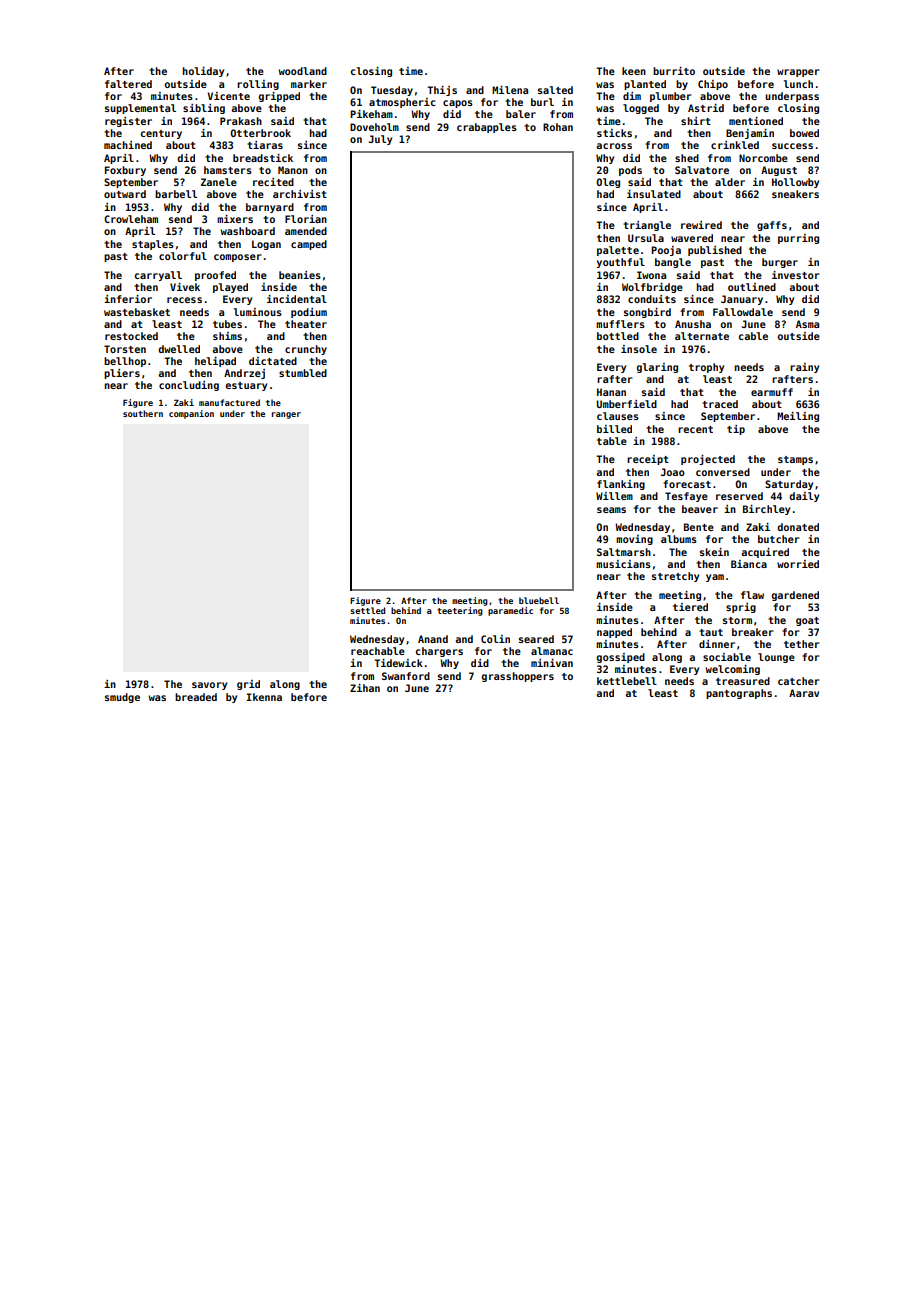 The image size is (924, 1308). Describe the element at coordinates (378, 651) in the image. I see `reachable` at that location.
